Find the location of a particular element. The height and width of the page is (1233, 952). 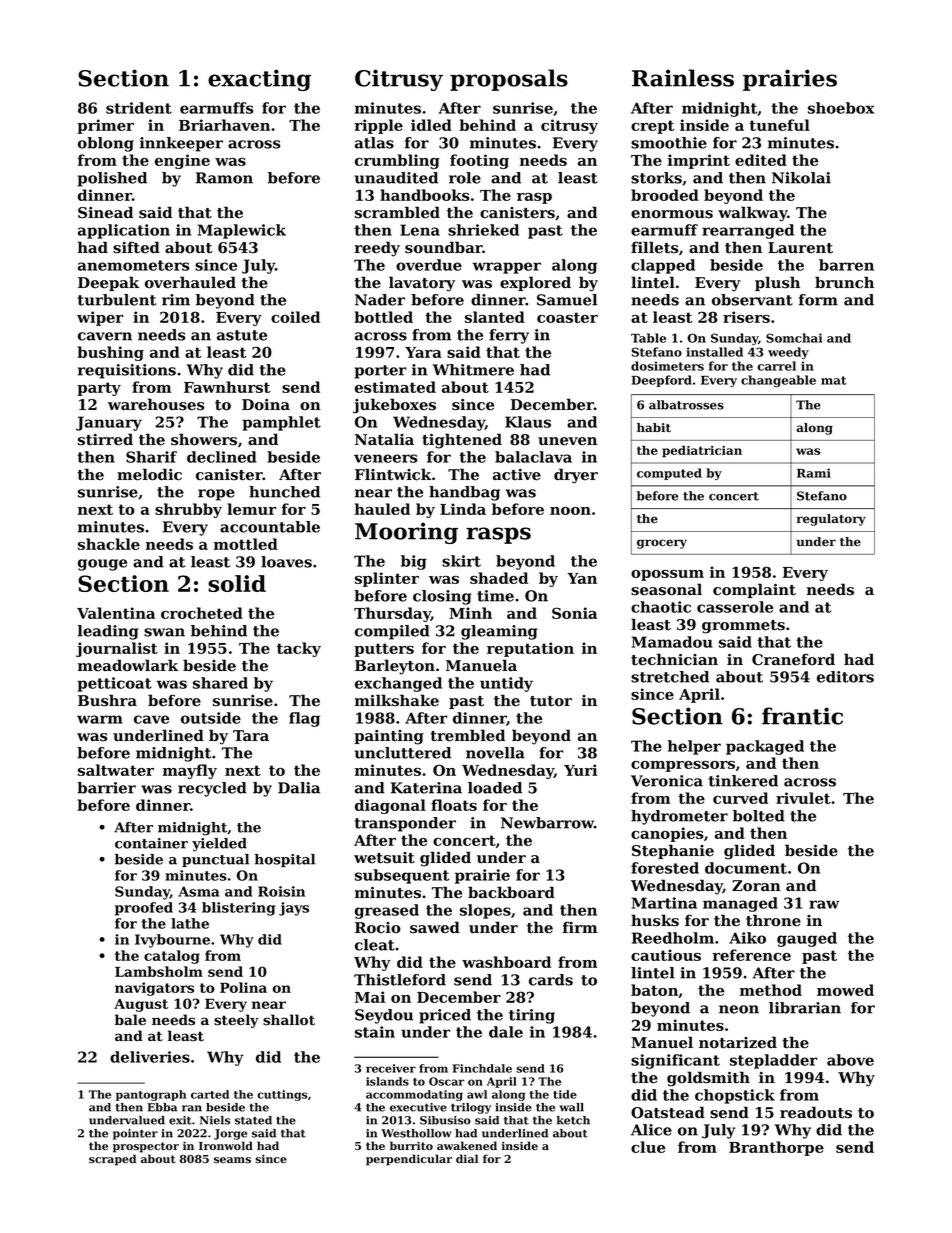

packaged is located at coordinates (765, 747).
